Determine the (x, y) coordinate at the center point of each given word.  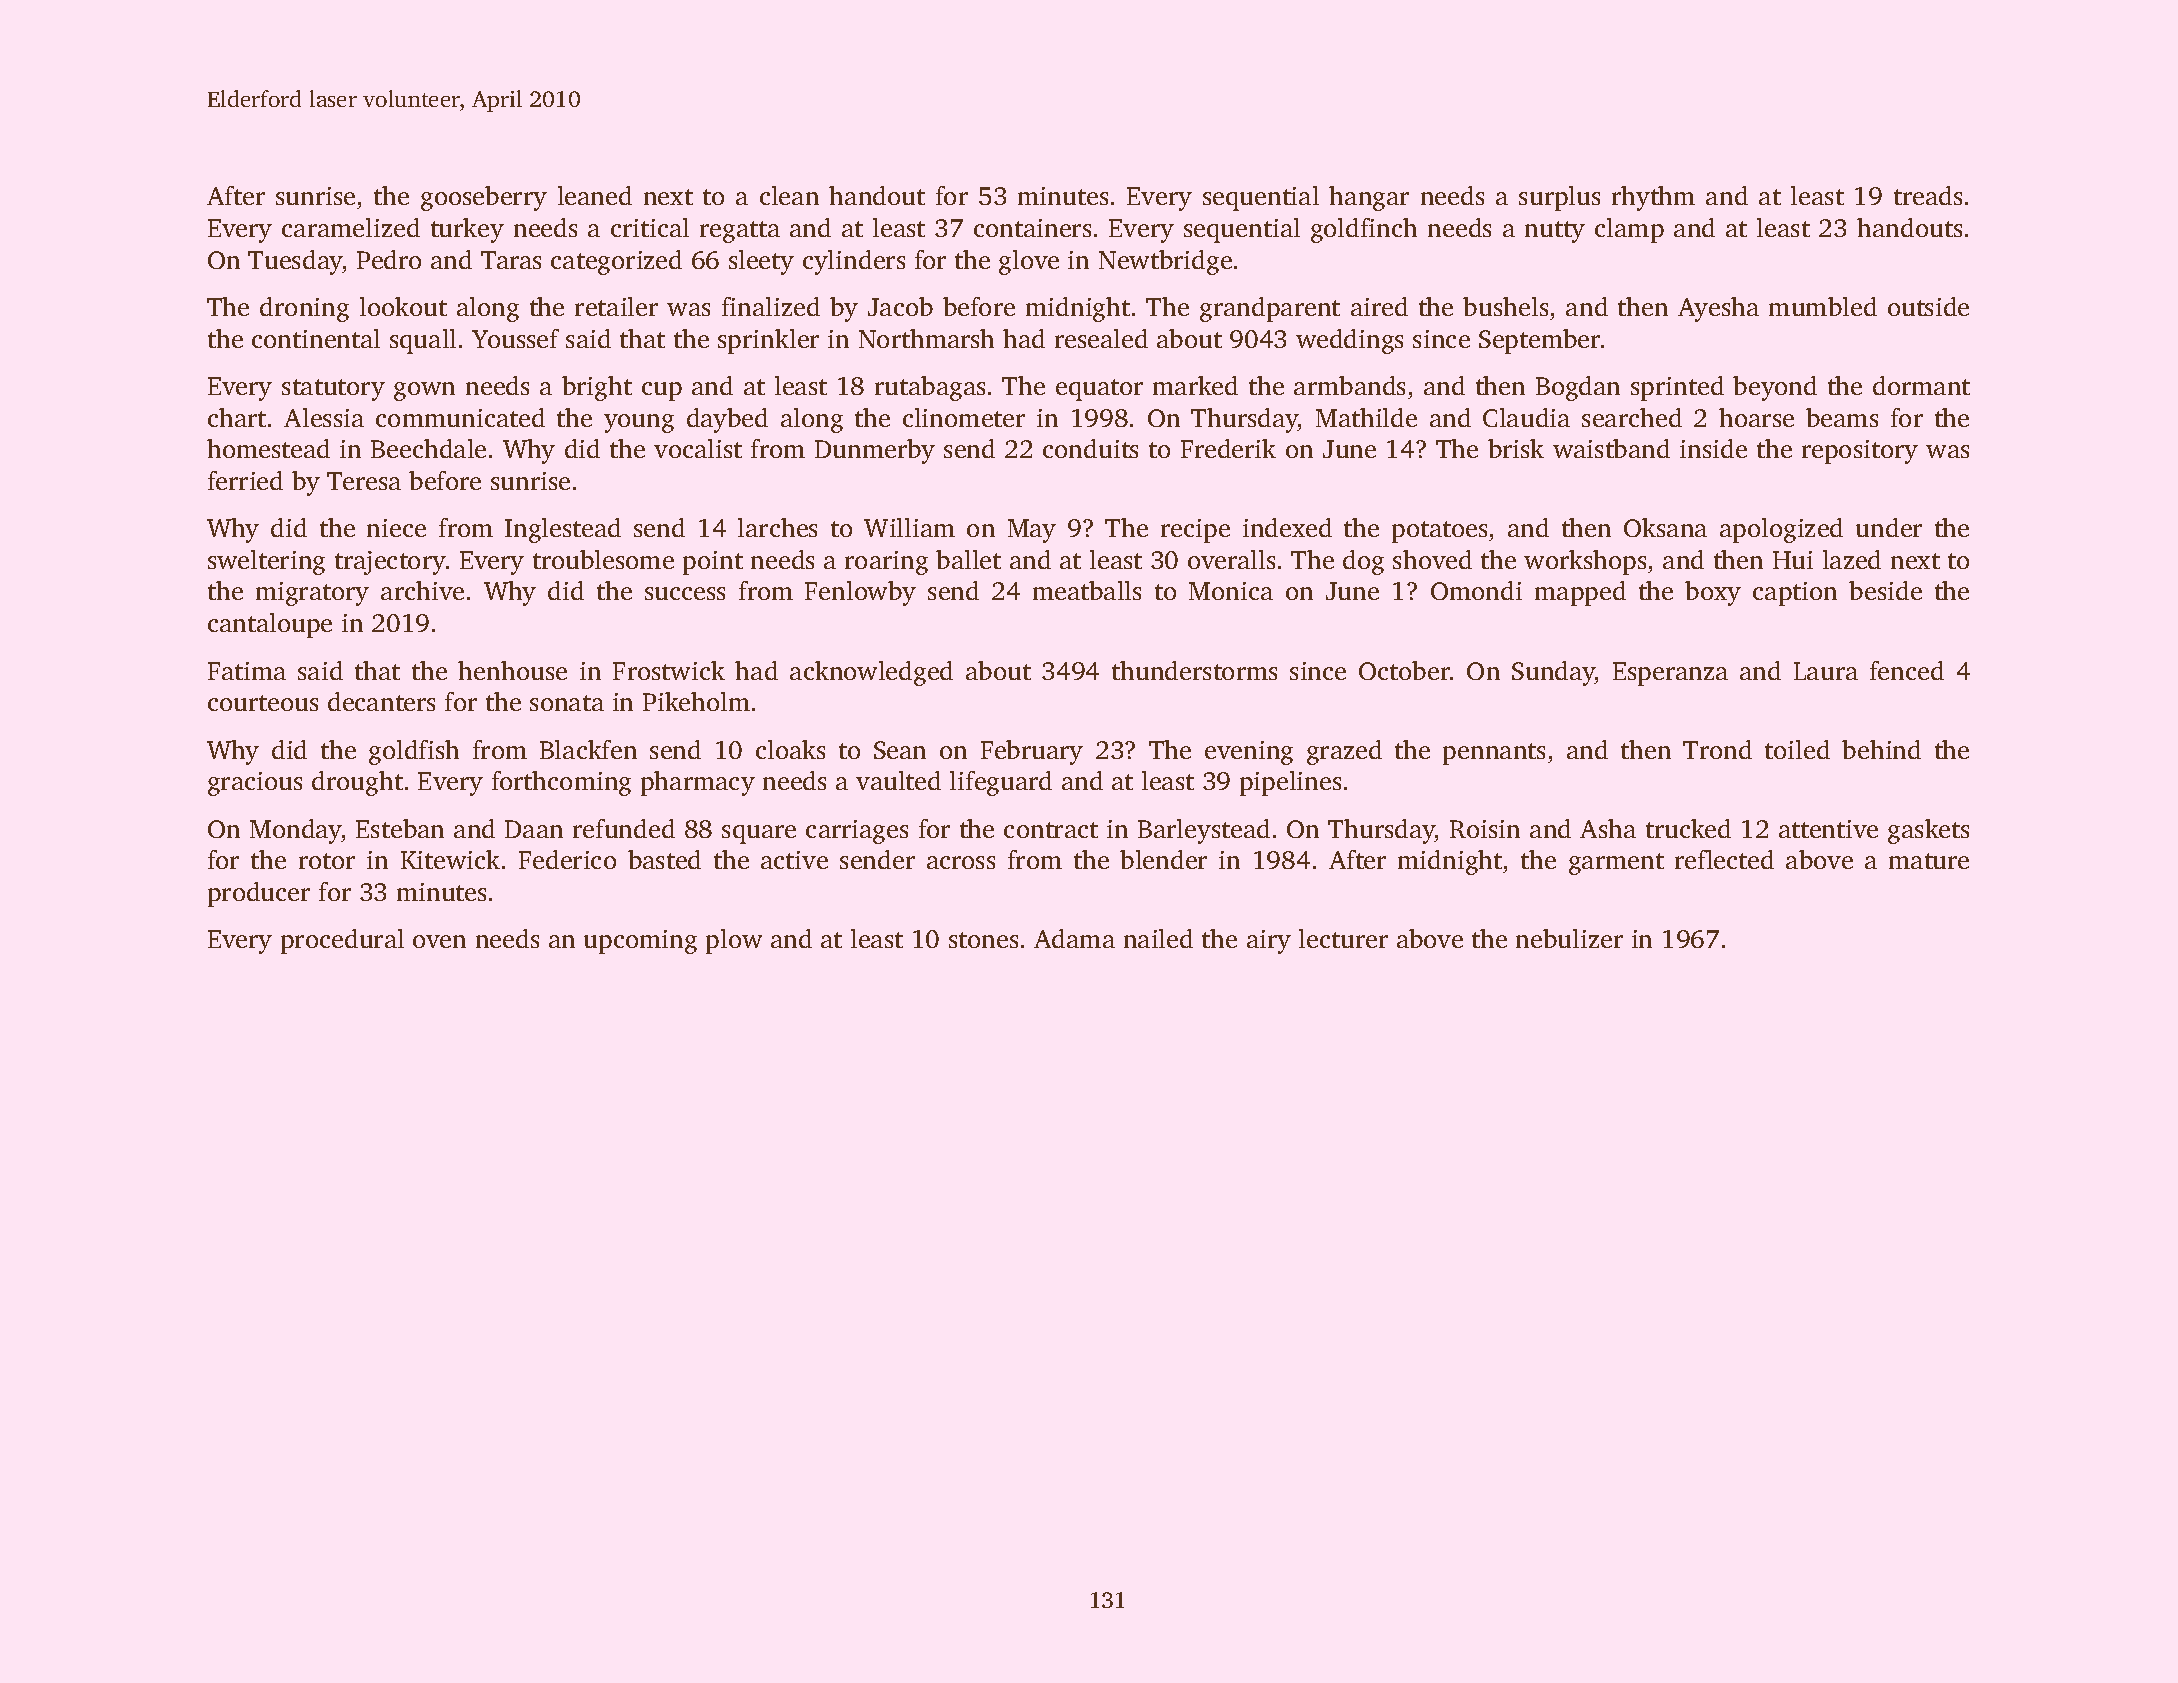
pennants (1494, 754)
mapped (1580, 593)
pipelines (1290, 783)
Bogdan (1578, 388)
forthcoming (561, 783)
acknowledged (871, 673)
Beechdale (428, 448)
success (685, 593)
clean (789, 195)
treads (1928, 195)
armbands (1349, 385)
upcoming (640, 942)
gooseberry (484, 198)
